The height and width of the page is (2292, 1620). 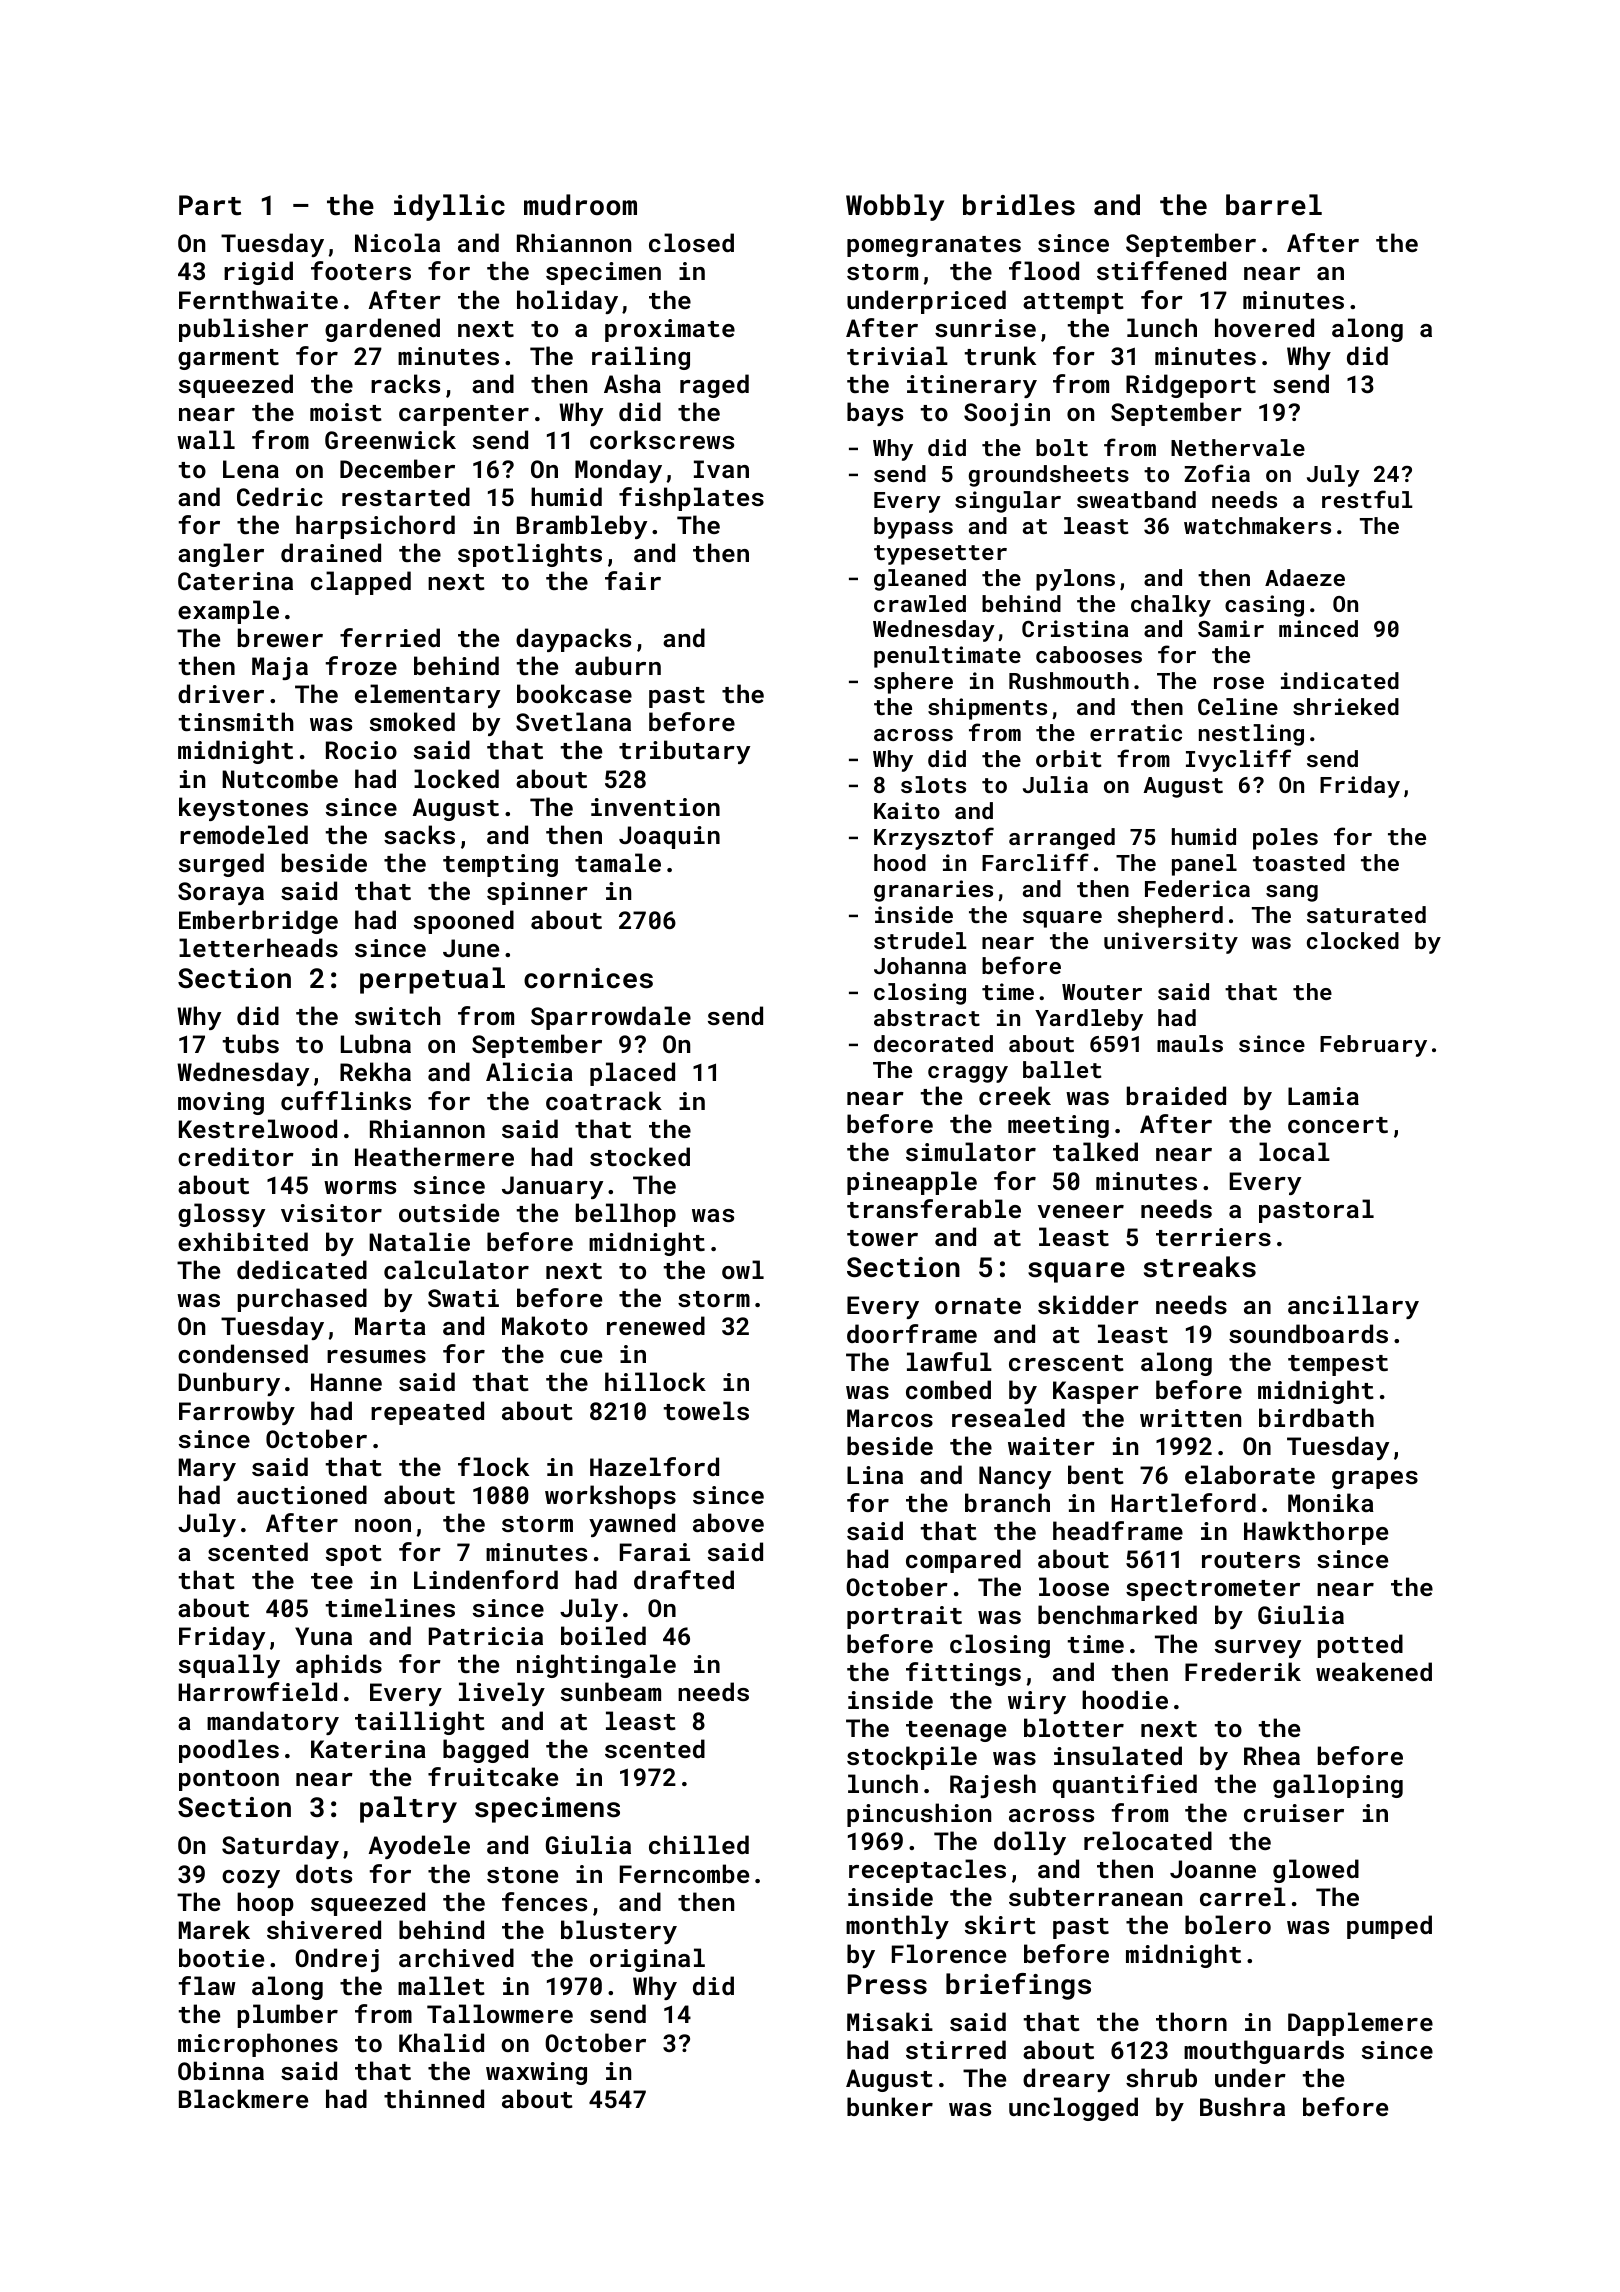 I want to click on tubs, so click(x=251, y=1043).
